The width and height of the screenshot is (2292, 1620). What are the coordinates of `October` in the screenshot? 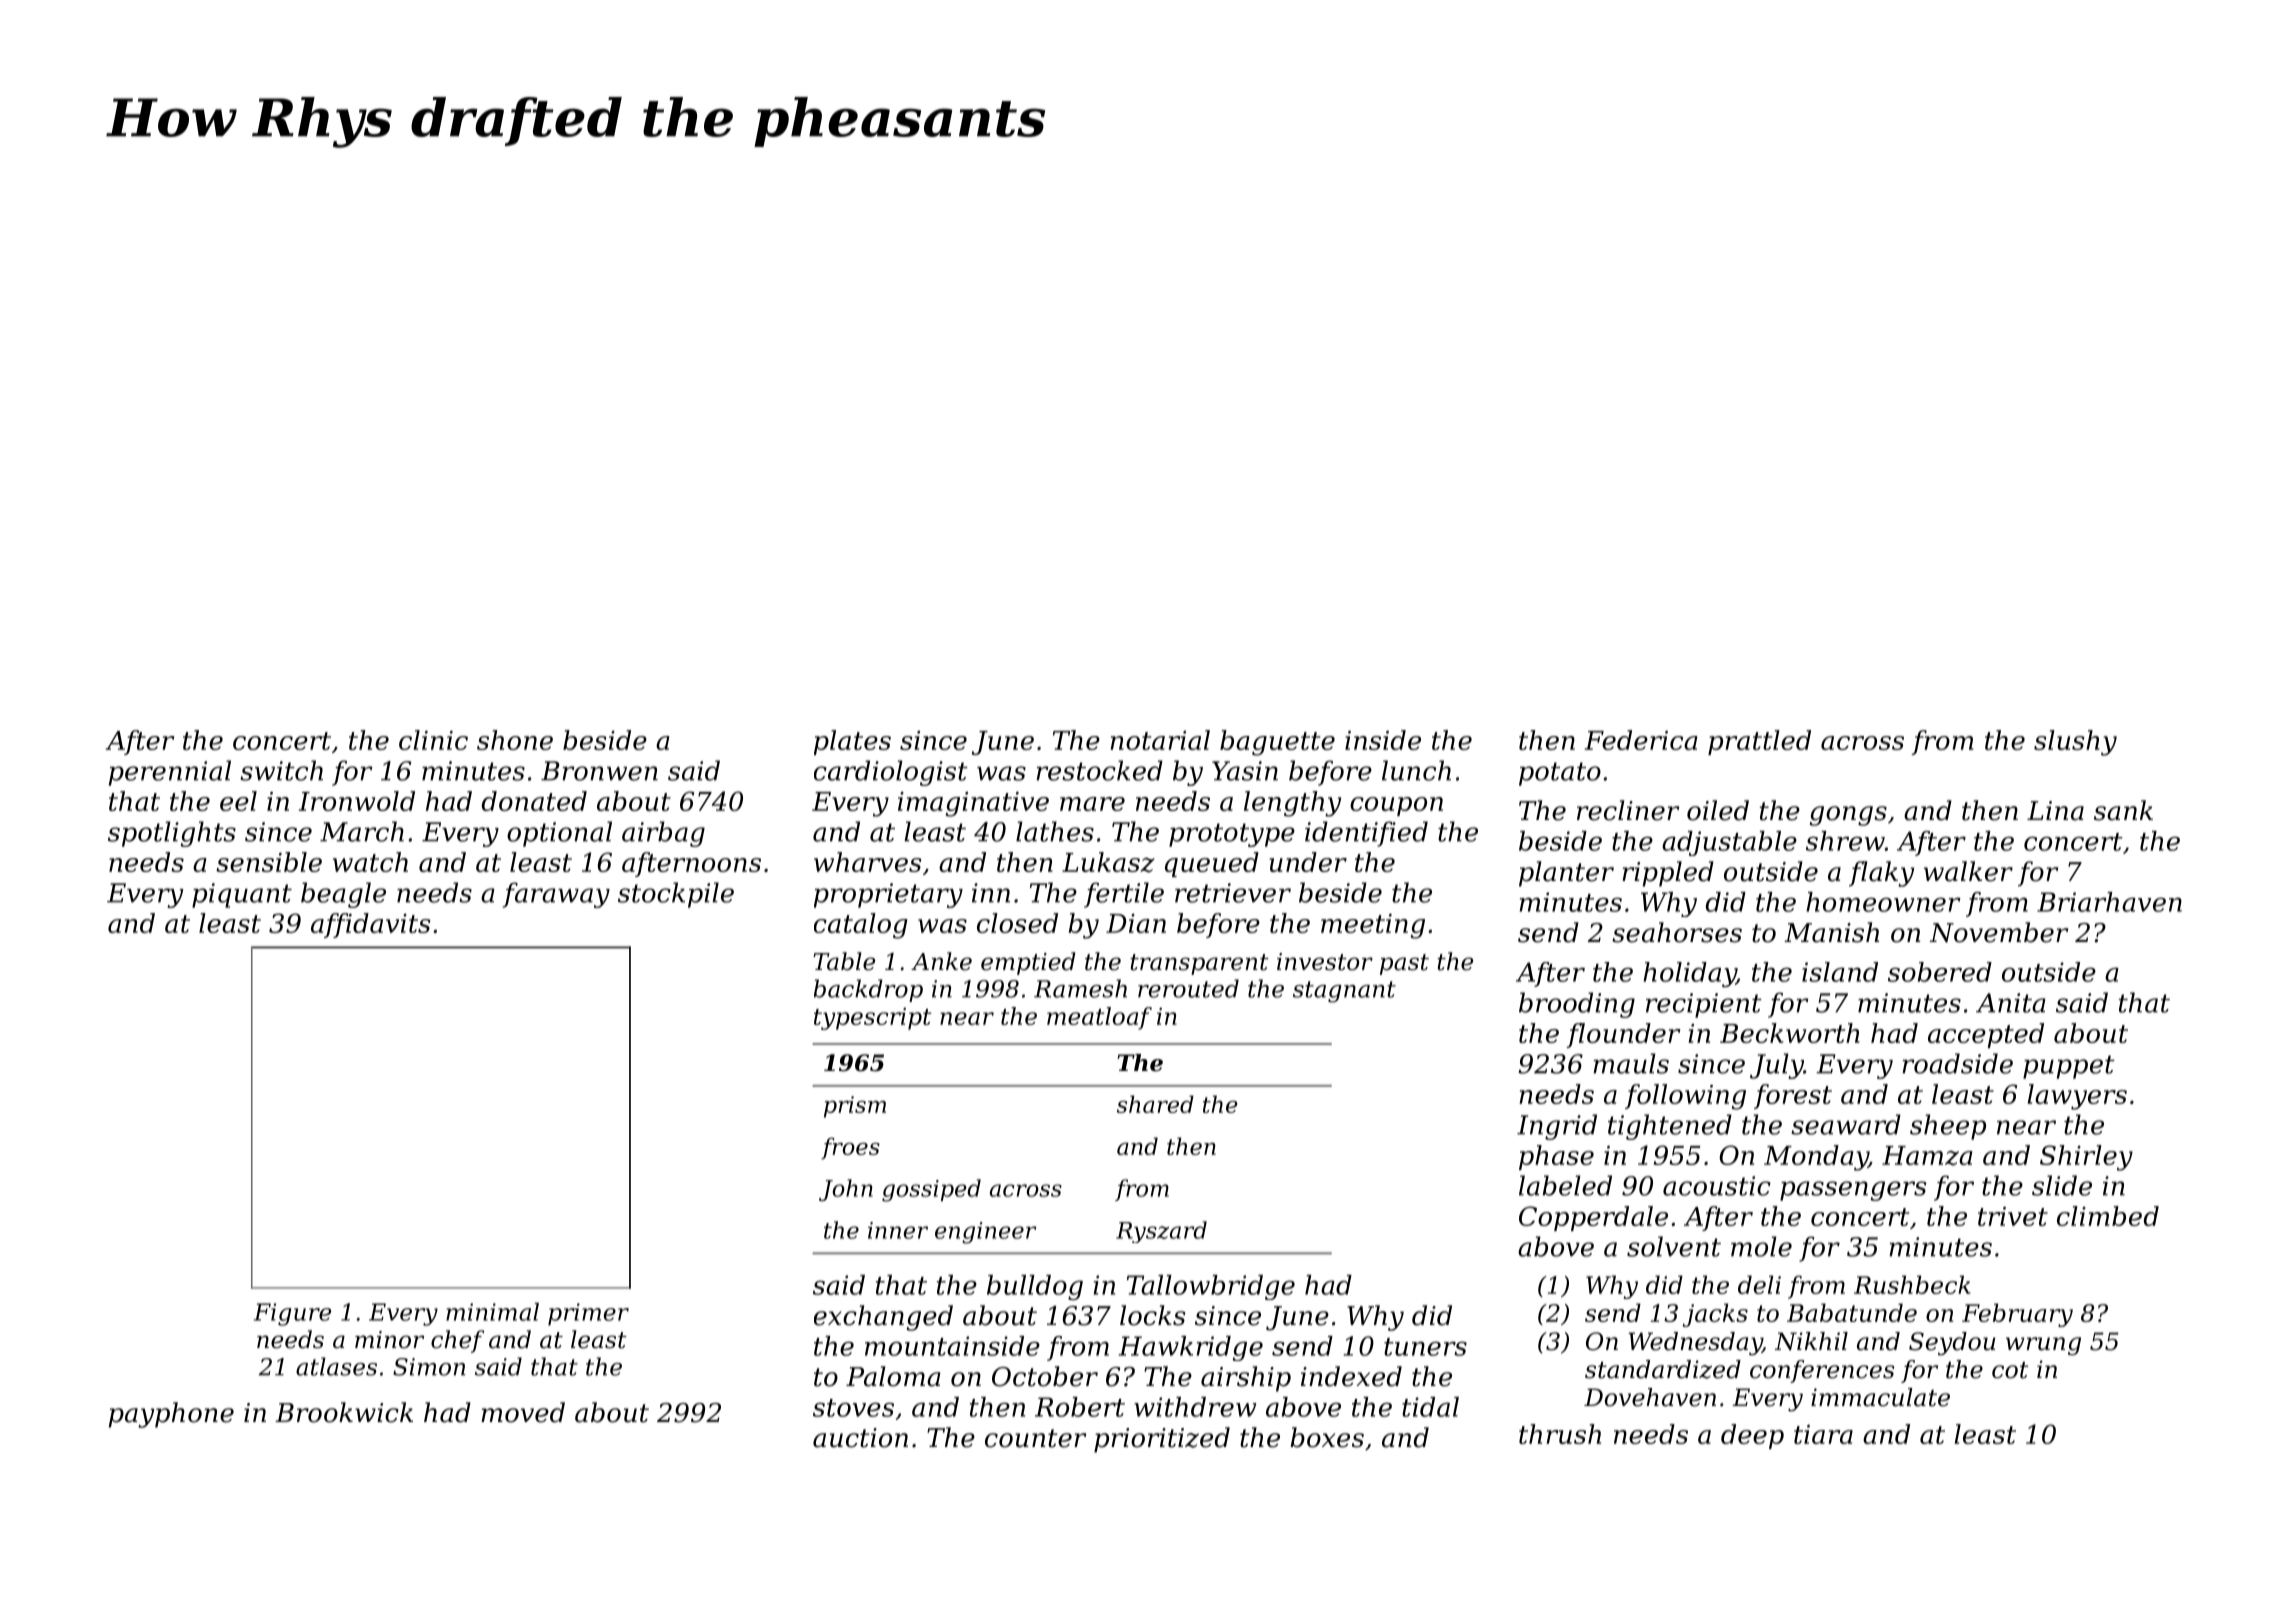 It's located at (1045, 1376).
